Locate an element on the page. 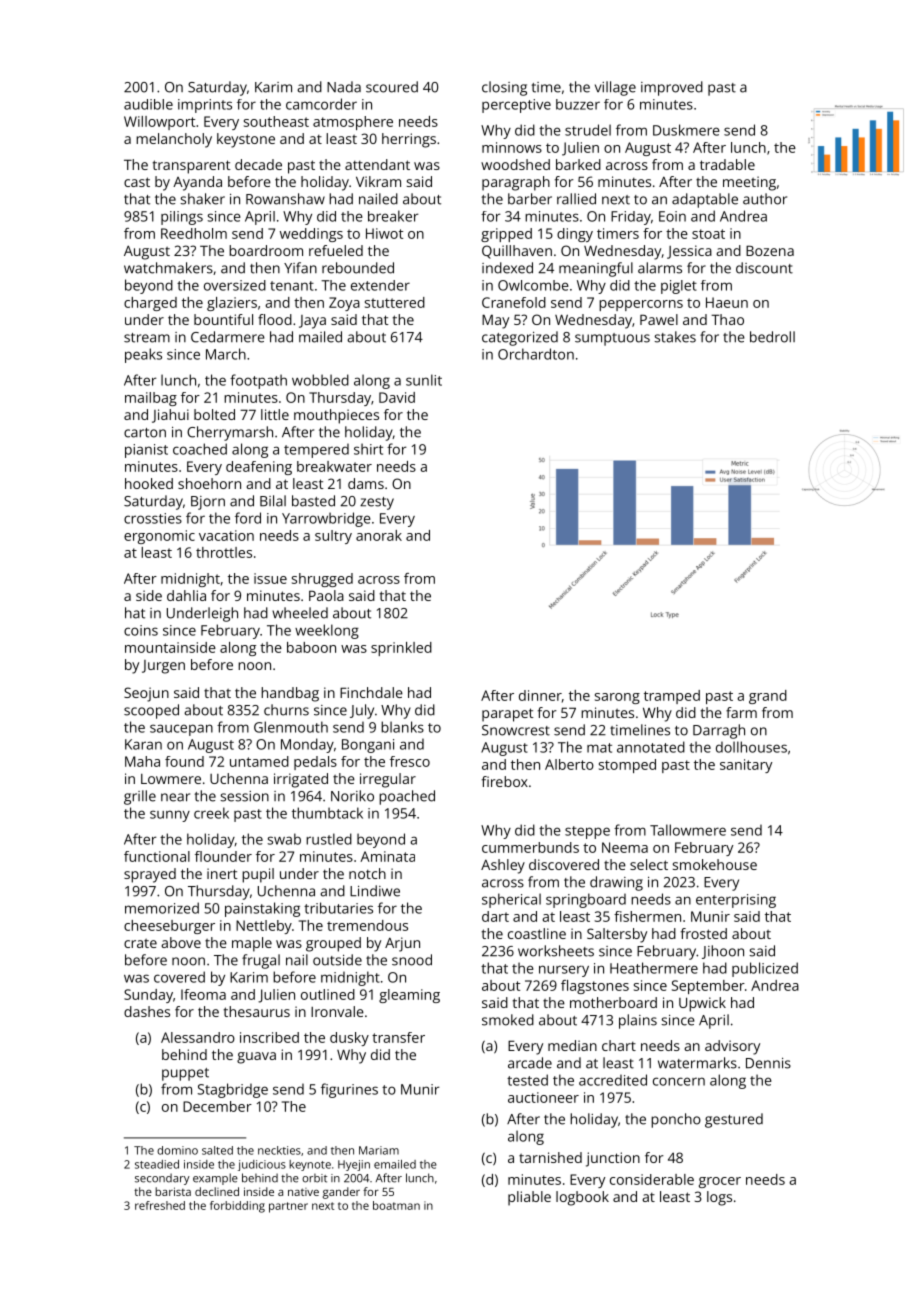 The image size is (924, 1314). steadied is located at coordinates (157, 1164).
